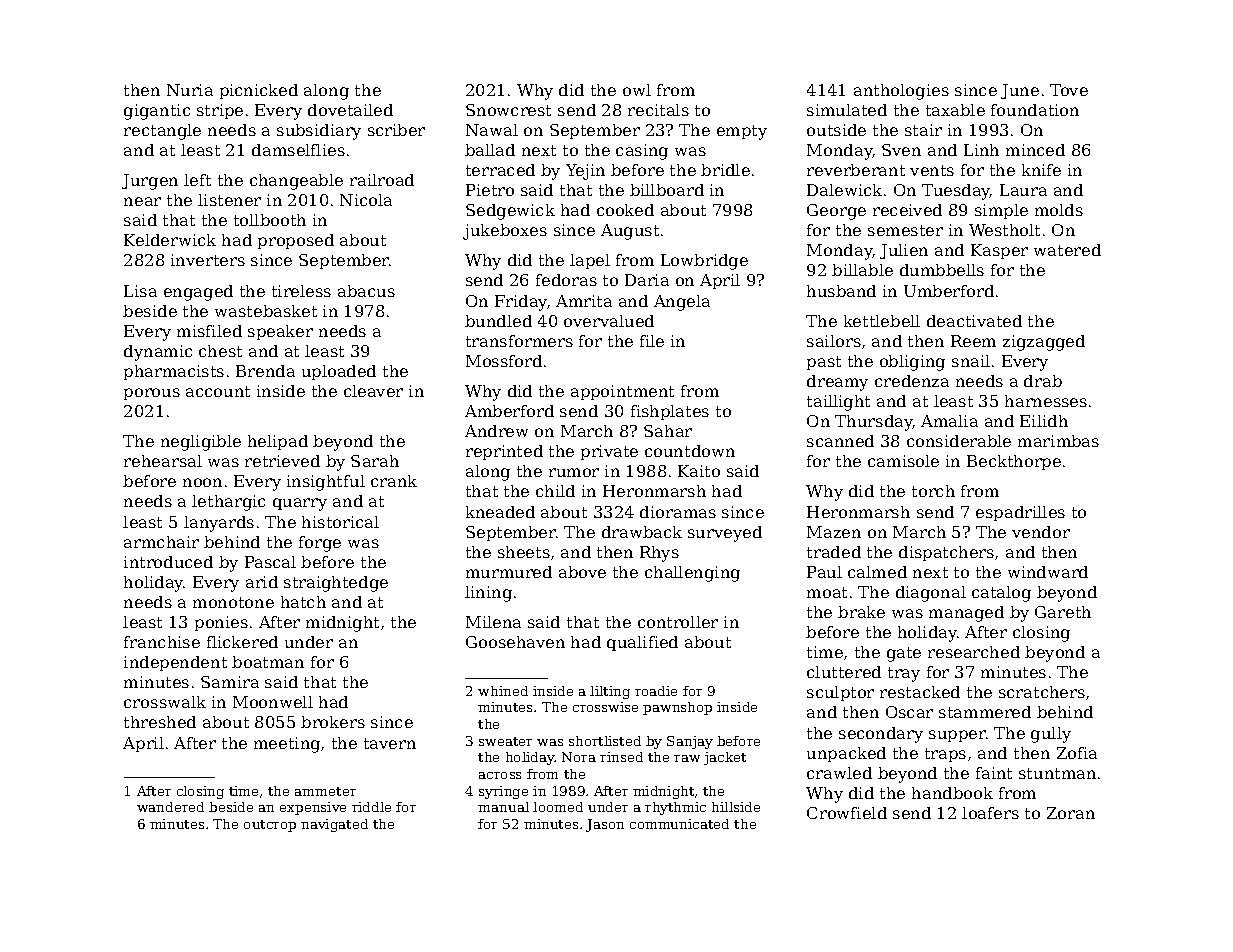 The height and width of the screenshot is (952, 1233). What do you see at coordinates (161, 542) in the screenshot?
I see `armchair` at bounding box center [161, 542].
